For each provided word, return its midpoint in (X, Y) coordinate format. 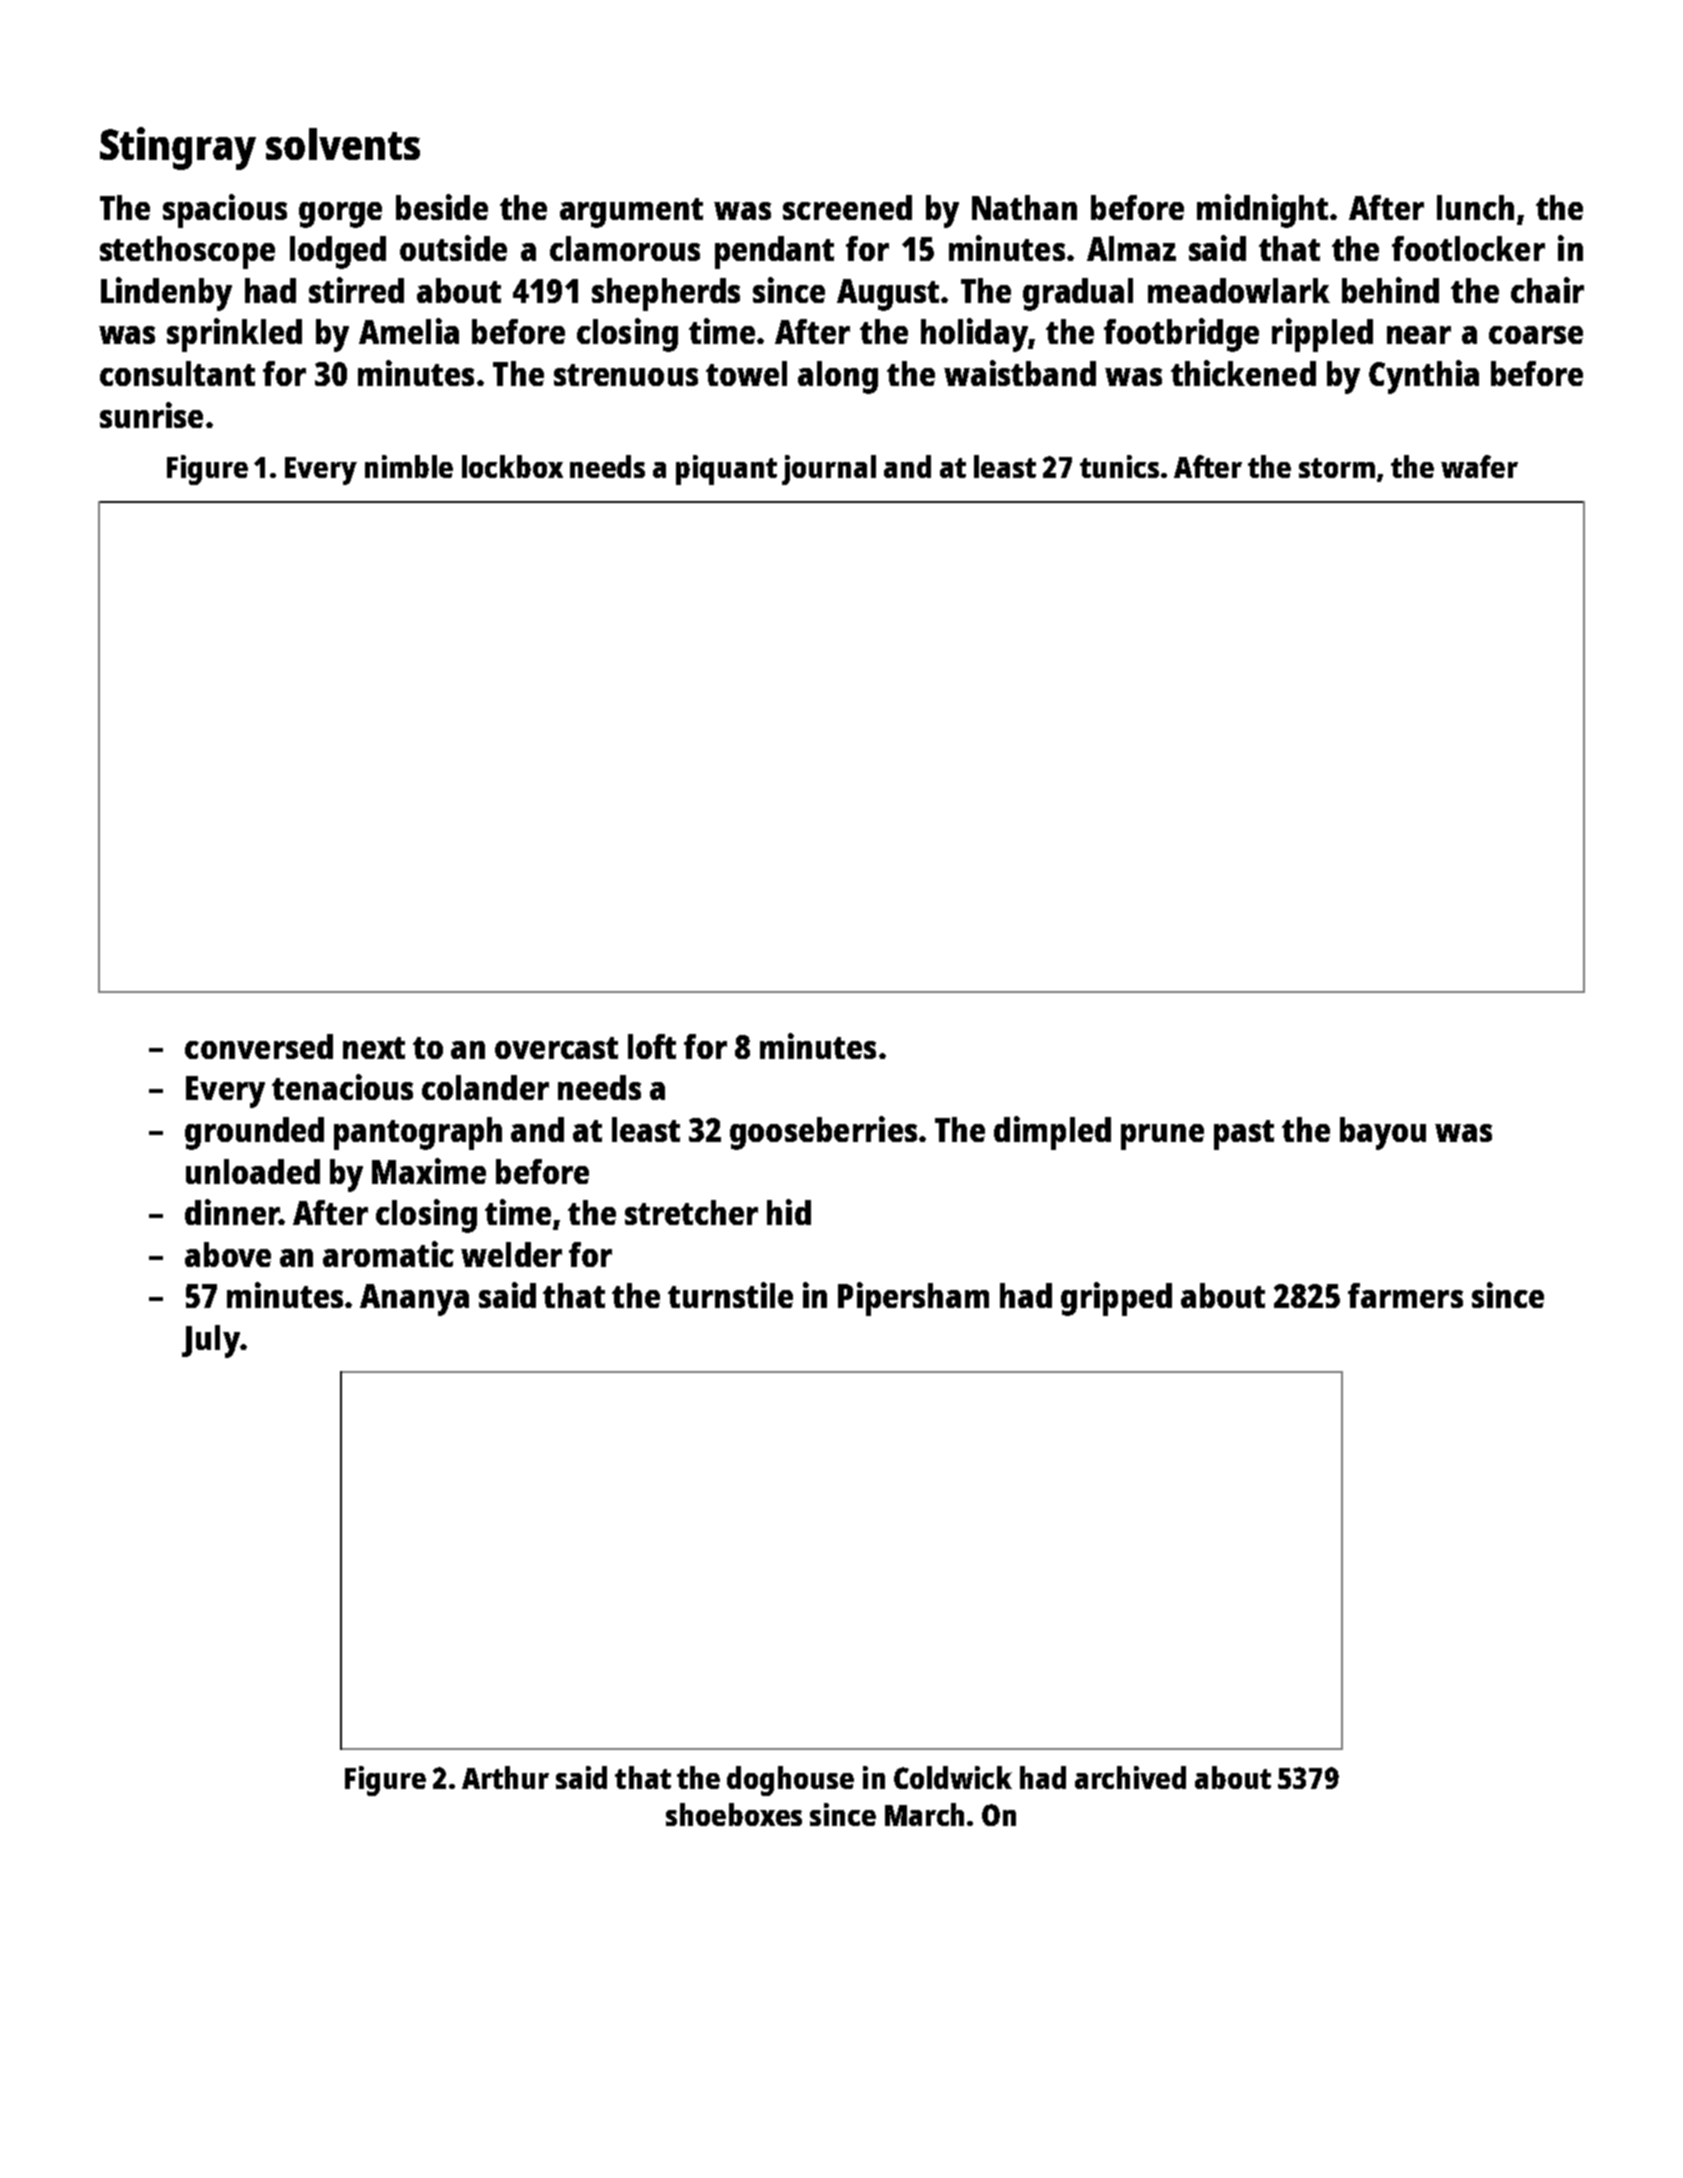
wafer (1479, 466)
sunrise (151, 415)
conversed (259, 1046)
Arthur (505, 1777)
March (924, 1814)
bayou (1383, 1133)
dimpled (1052, 1133)
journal (829, 470)
